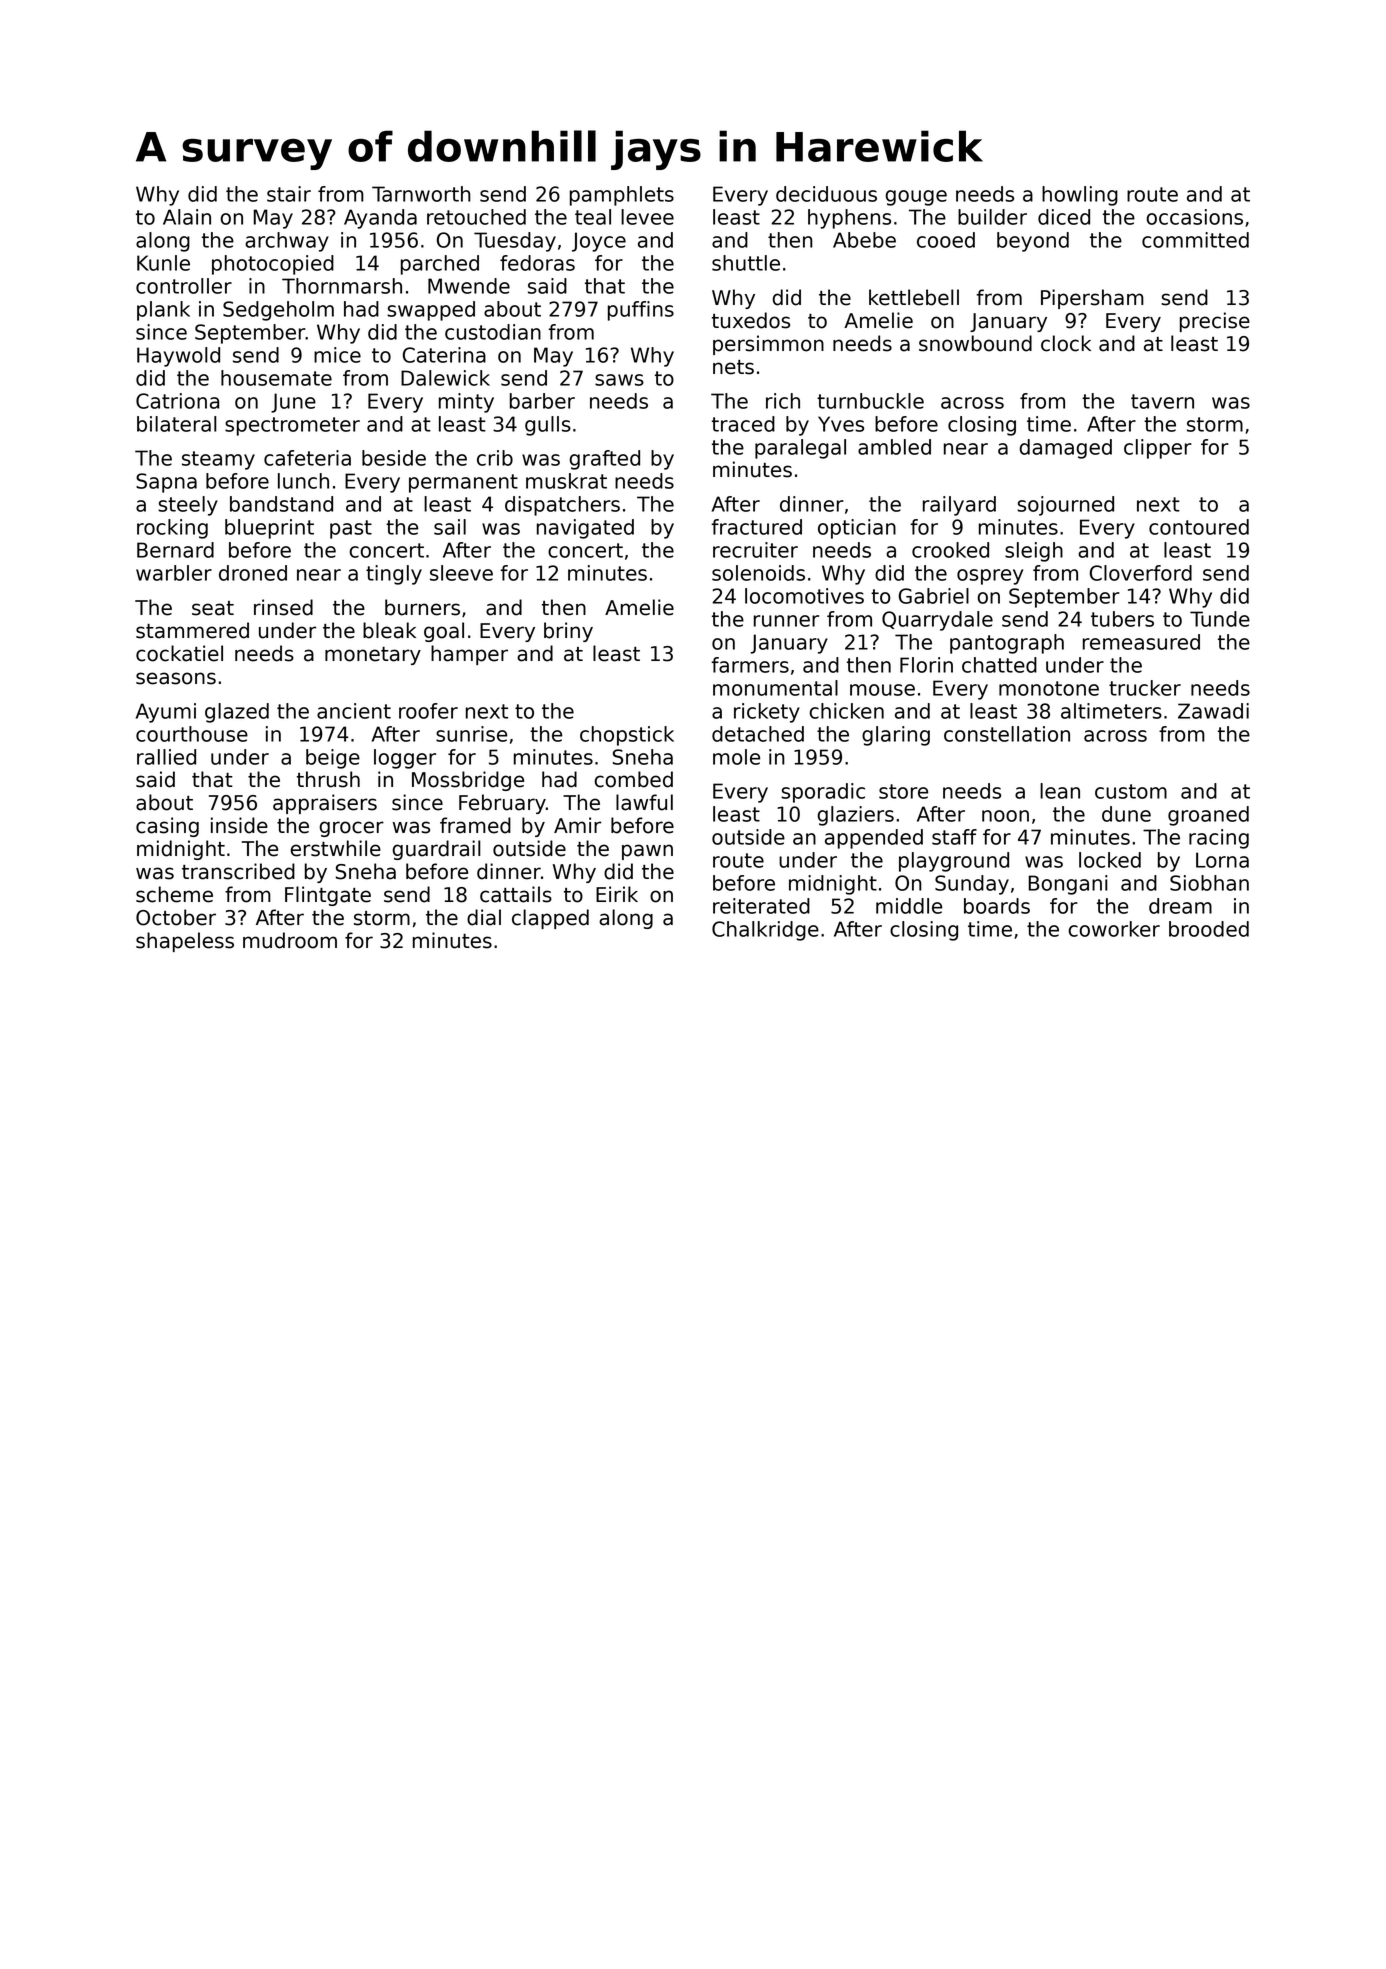 This screenshot has height=1969, width=1386. I want to click on howling, so click(1080, 196).
